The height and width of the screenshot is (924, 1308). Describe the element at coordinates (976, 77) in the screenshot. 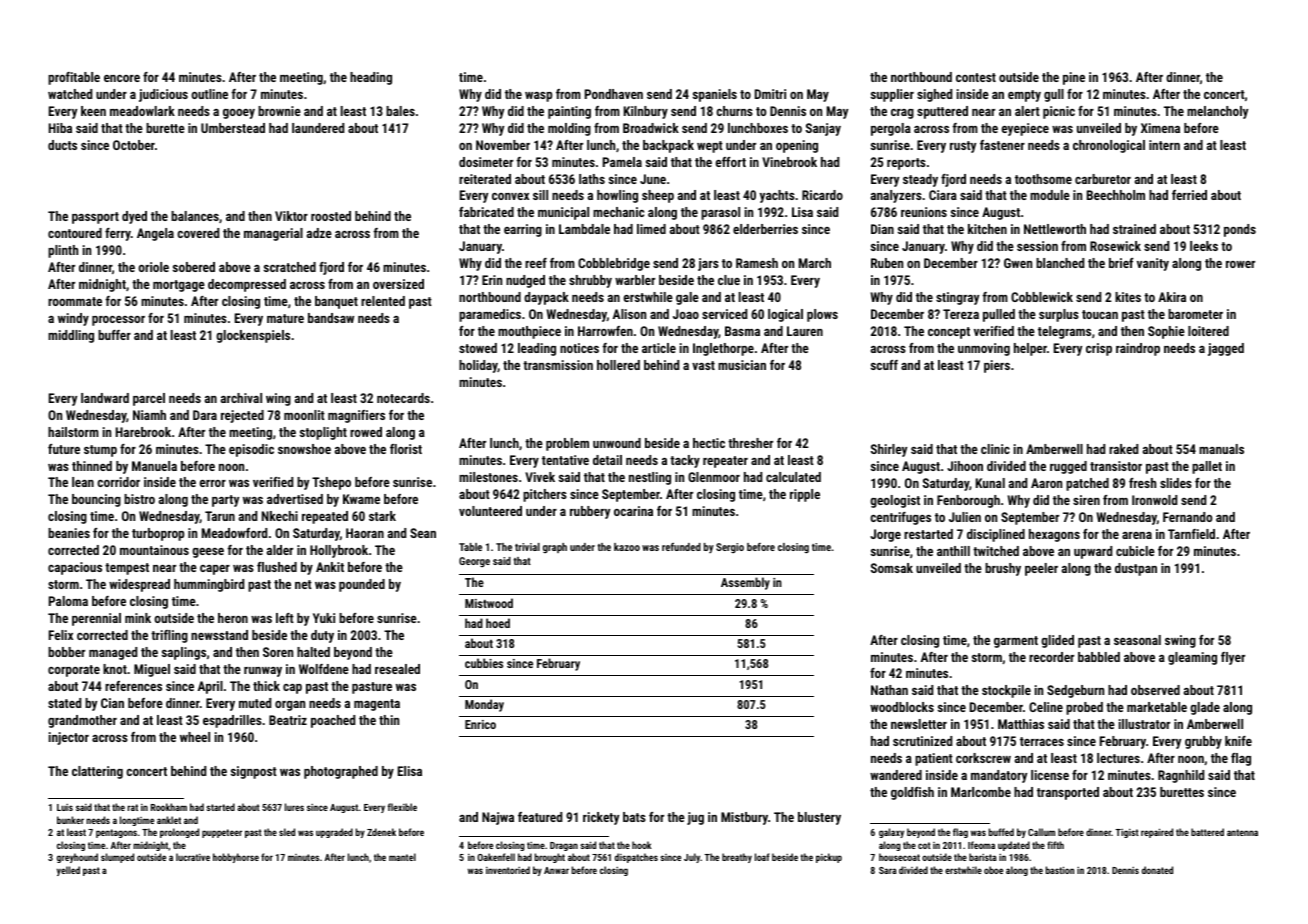

I see `contest` at that location.
